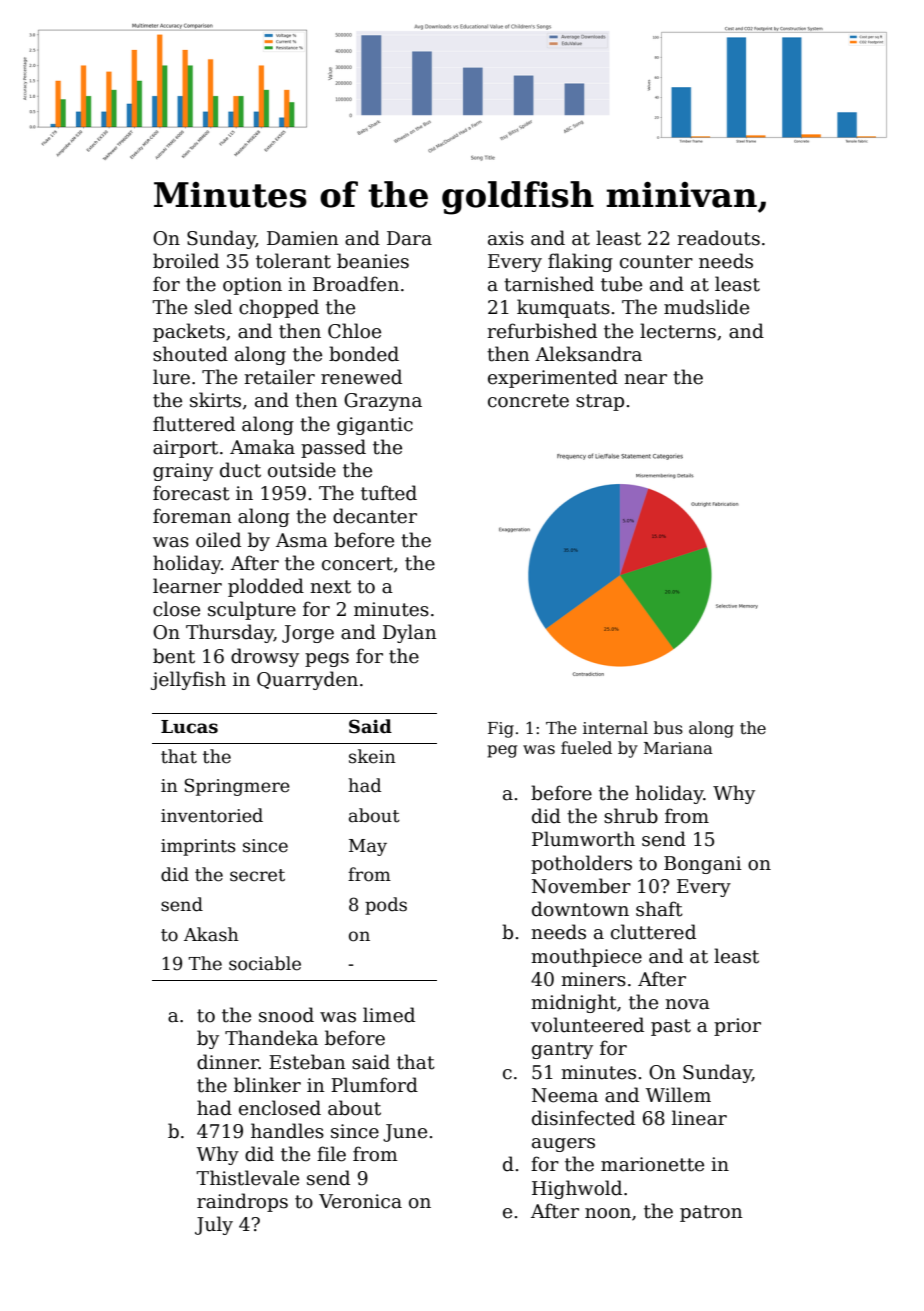  Describe the element at coordinates (188, 680) in the screenshot. I see `jellyfish` at that location.
